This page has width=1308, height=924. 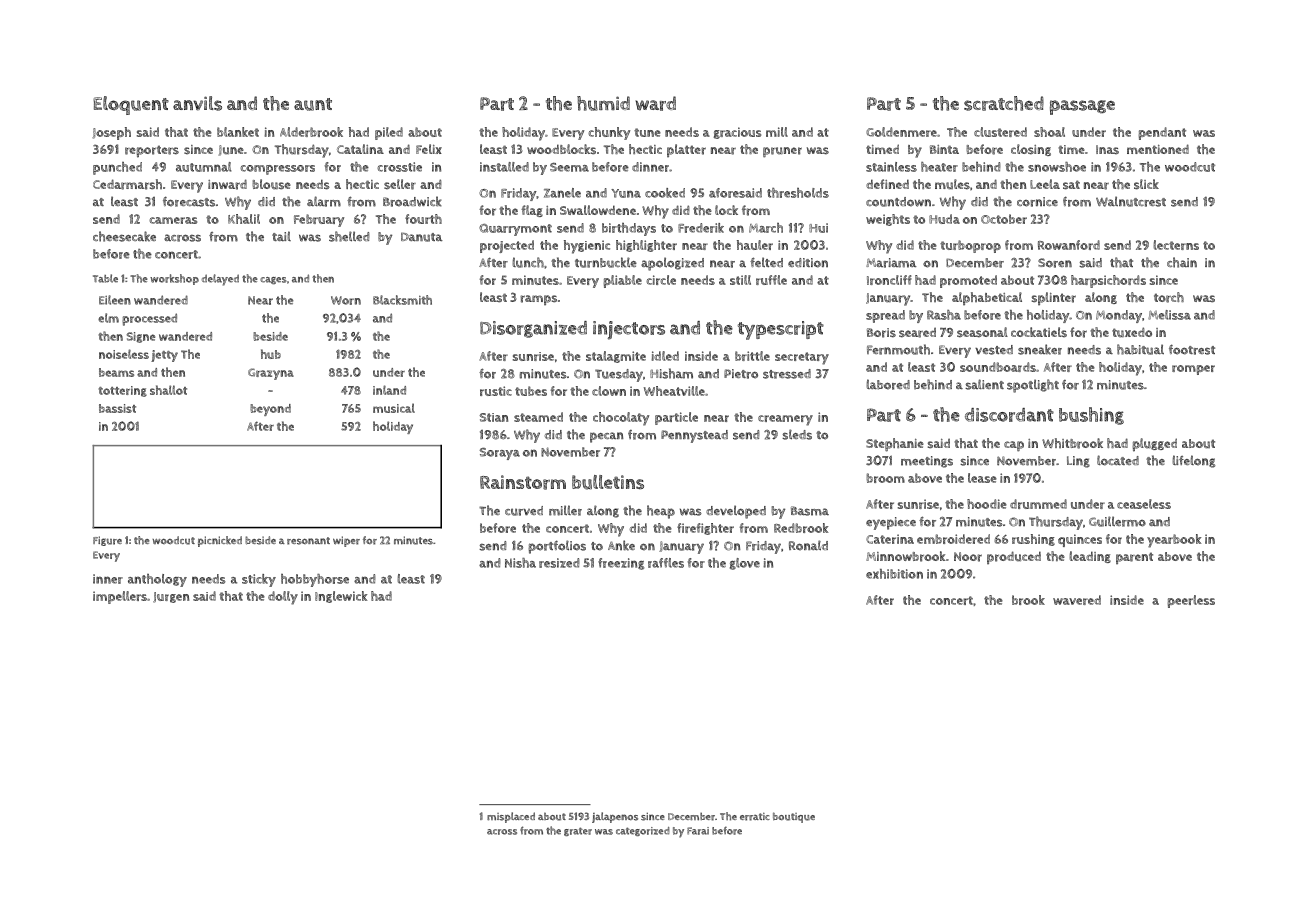 I want to click on discordant, so click(x=1009, y=415).
